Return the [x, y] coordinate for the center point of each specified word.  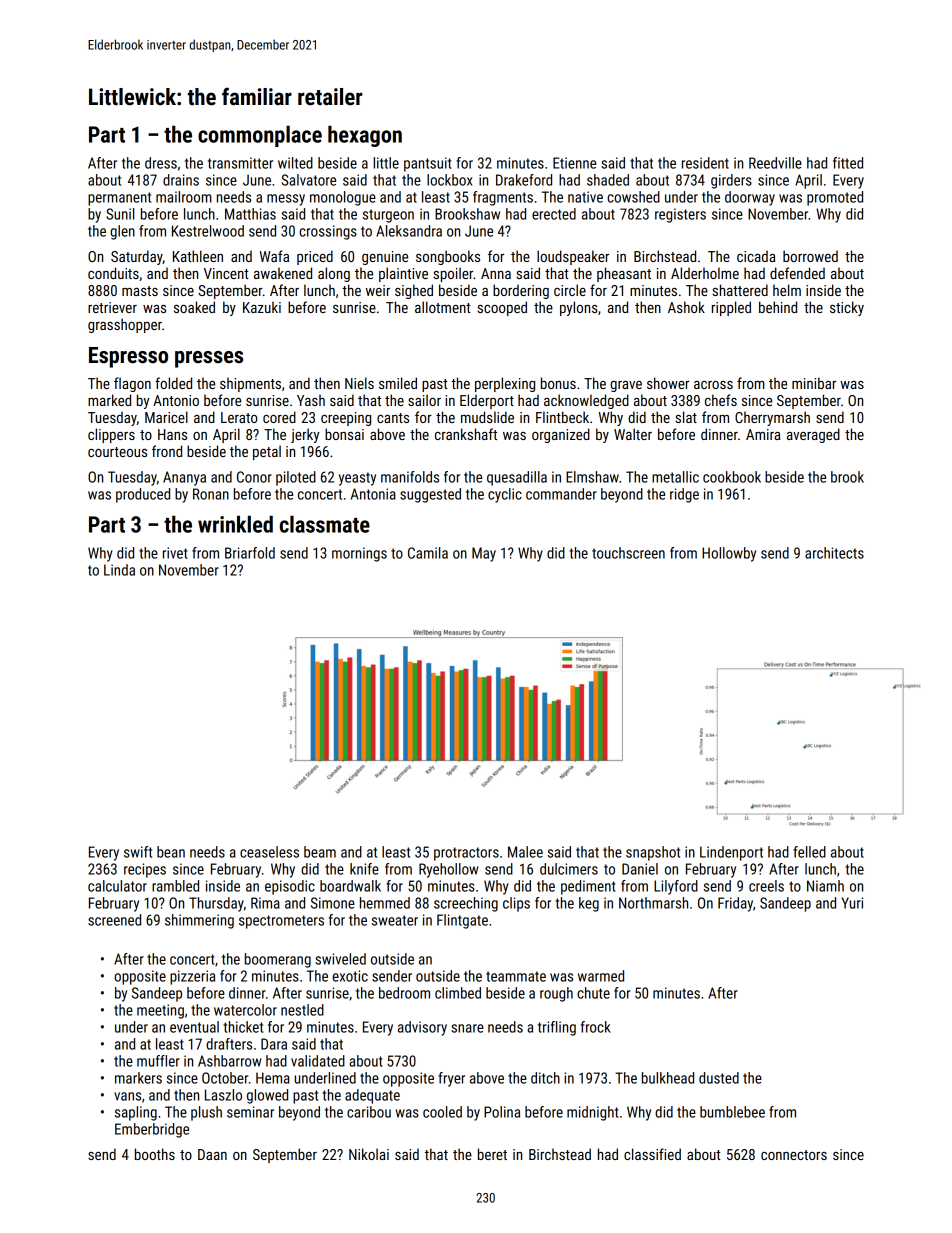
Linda [119, 570]
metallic [675, 477]
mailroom [184, 197]
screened [114, 920]
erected [554, 214]
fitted [848, 163]
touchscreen [628, 553]
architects [834, 553]
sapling [136, 1113]
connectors [794, 1155]
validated [318, 1061]
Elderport [487, 401]
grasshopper [125, 325]
